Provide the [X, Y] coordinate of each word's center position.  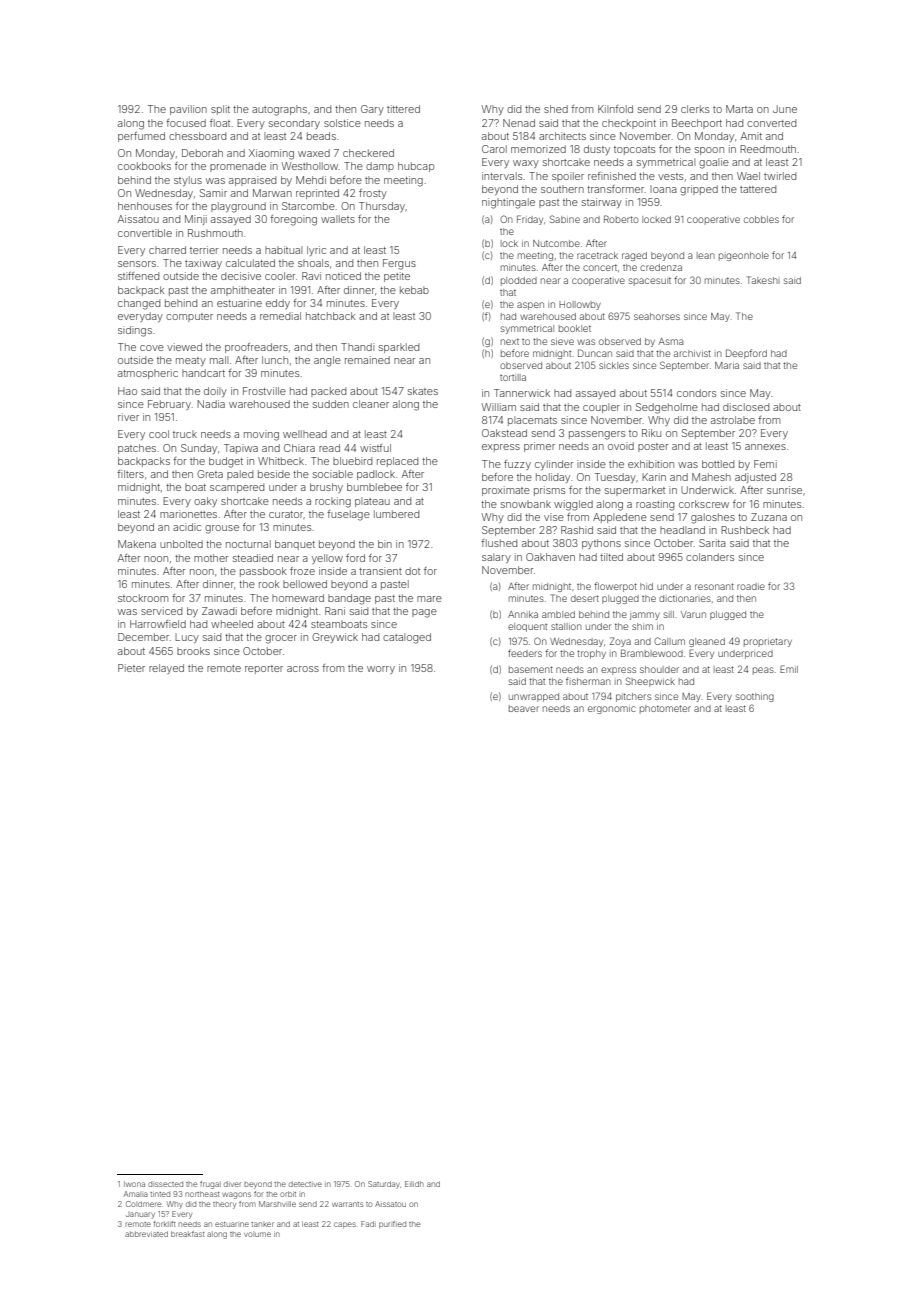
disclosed [746, 407]
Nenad [519, 123]
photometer [665, 709]
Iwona [134, 1184]
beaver [524, 708]
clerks [695, 109]
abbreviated [146, 1234]
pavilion [188, 110]
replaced [397, 462]
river [128, 417]
